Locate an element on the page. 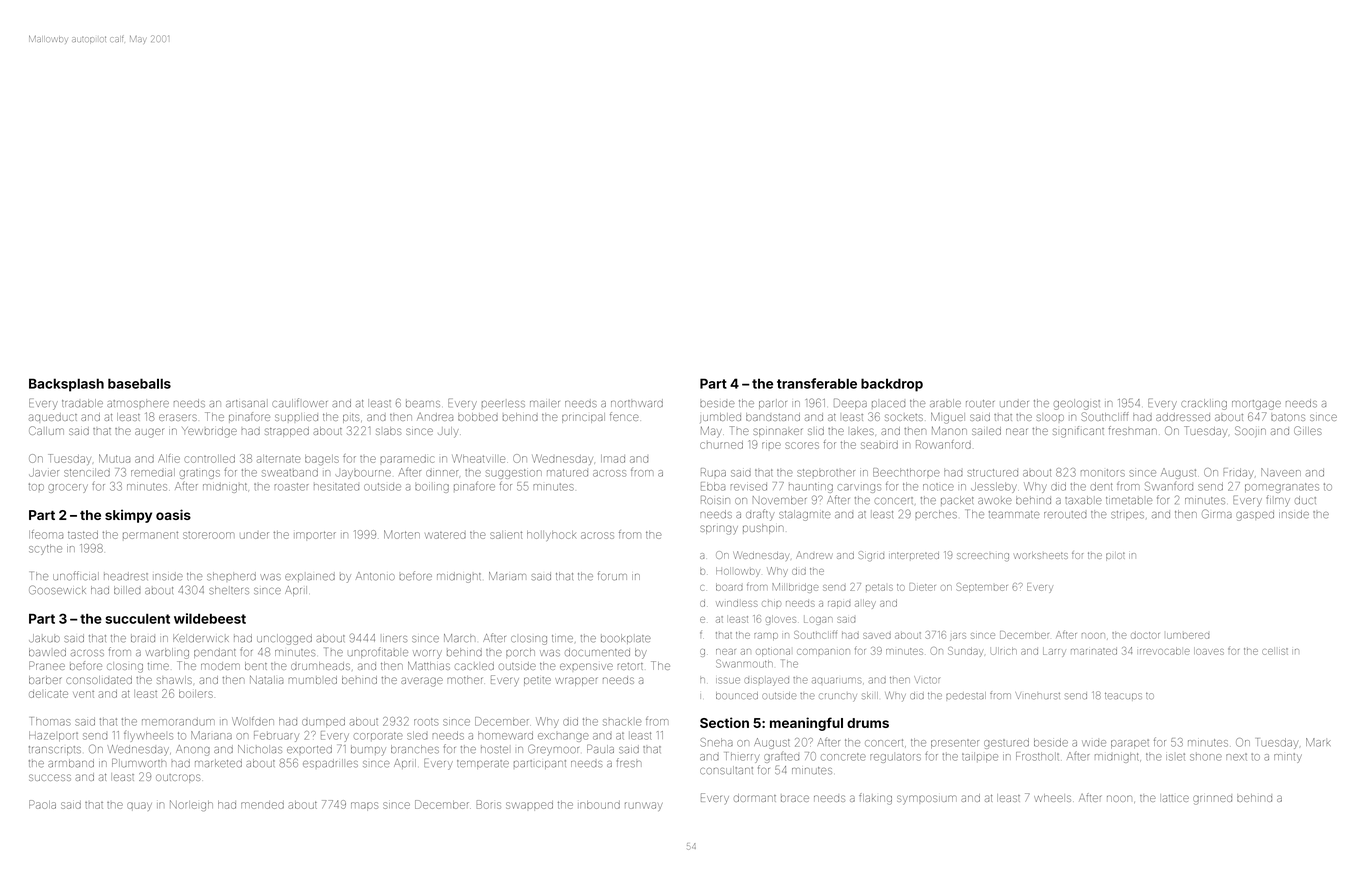 Image resolution: width=1372 pixels, height=887 pixels. delicate is located at coordinates (48, 694).
